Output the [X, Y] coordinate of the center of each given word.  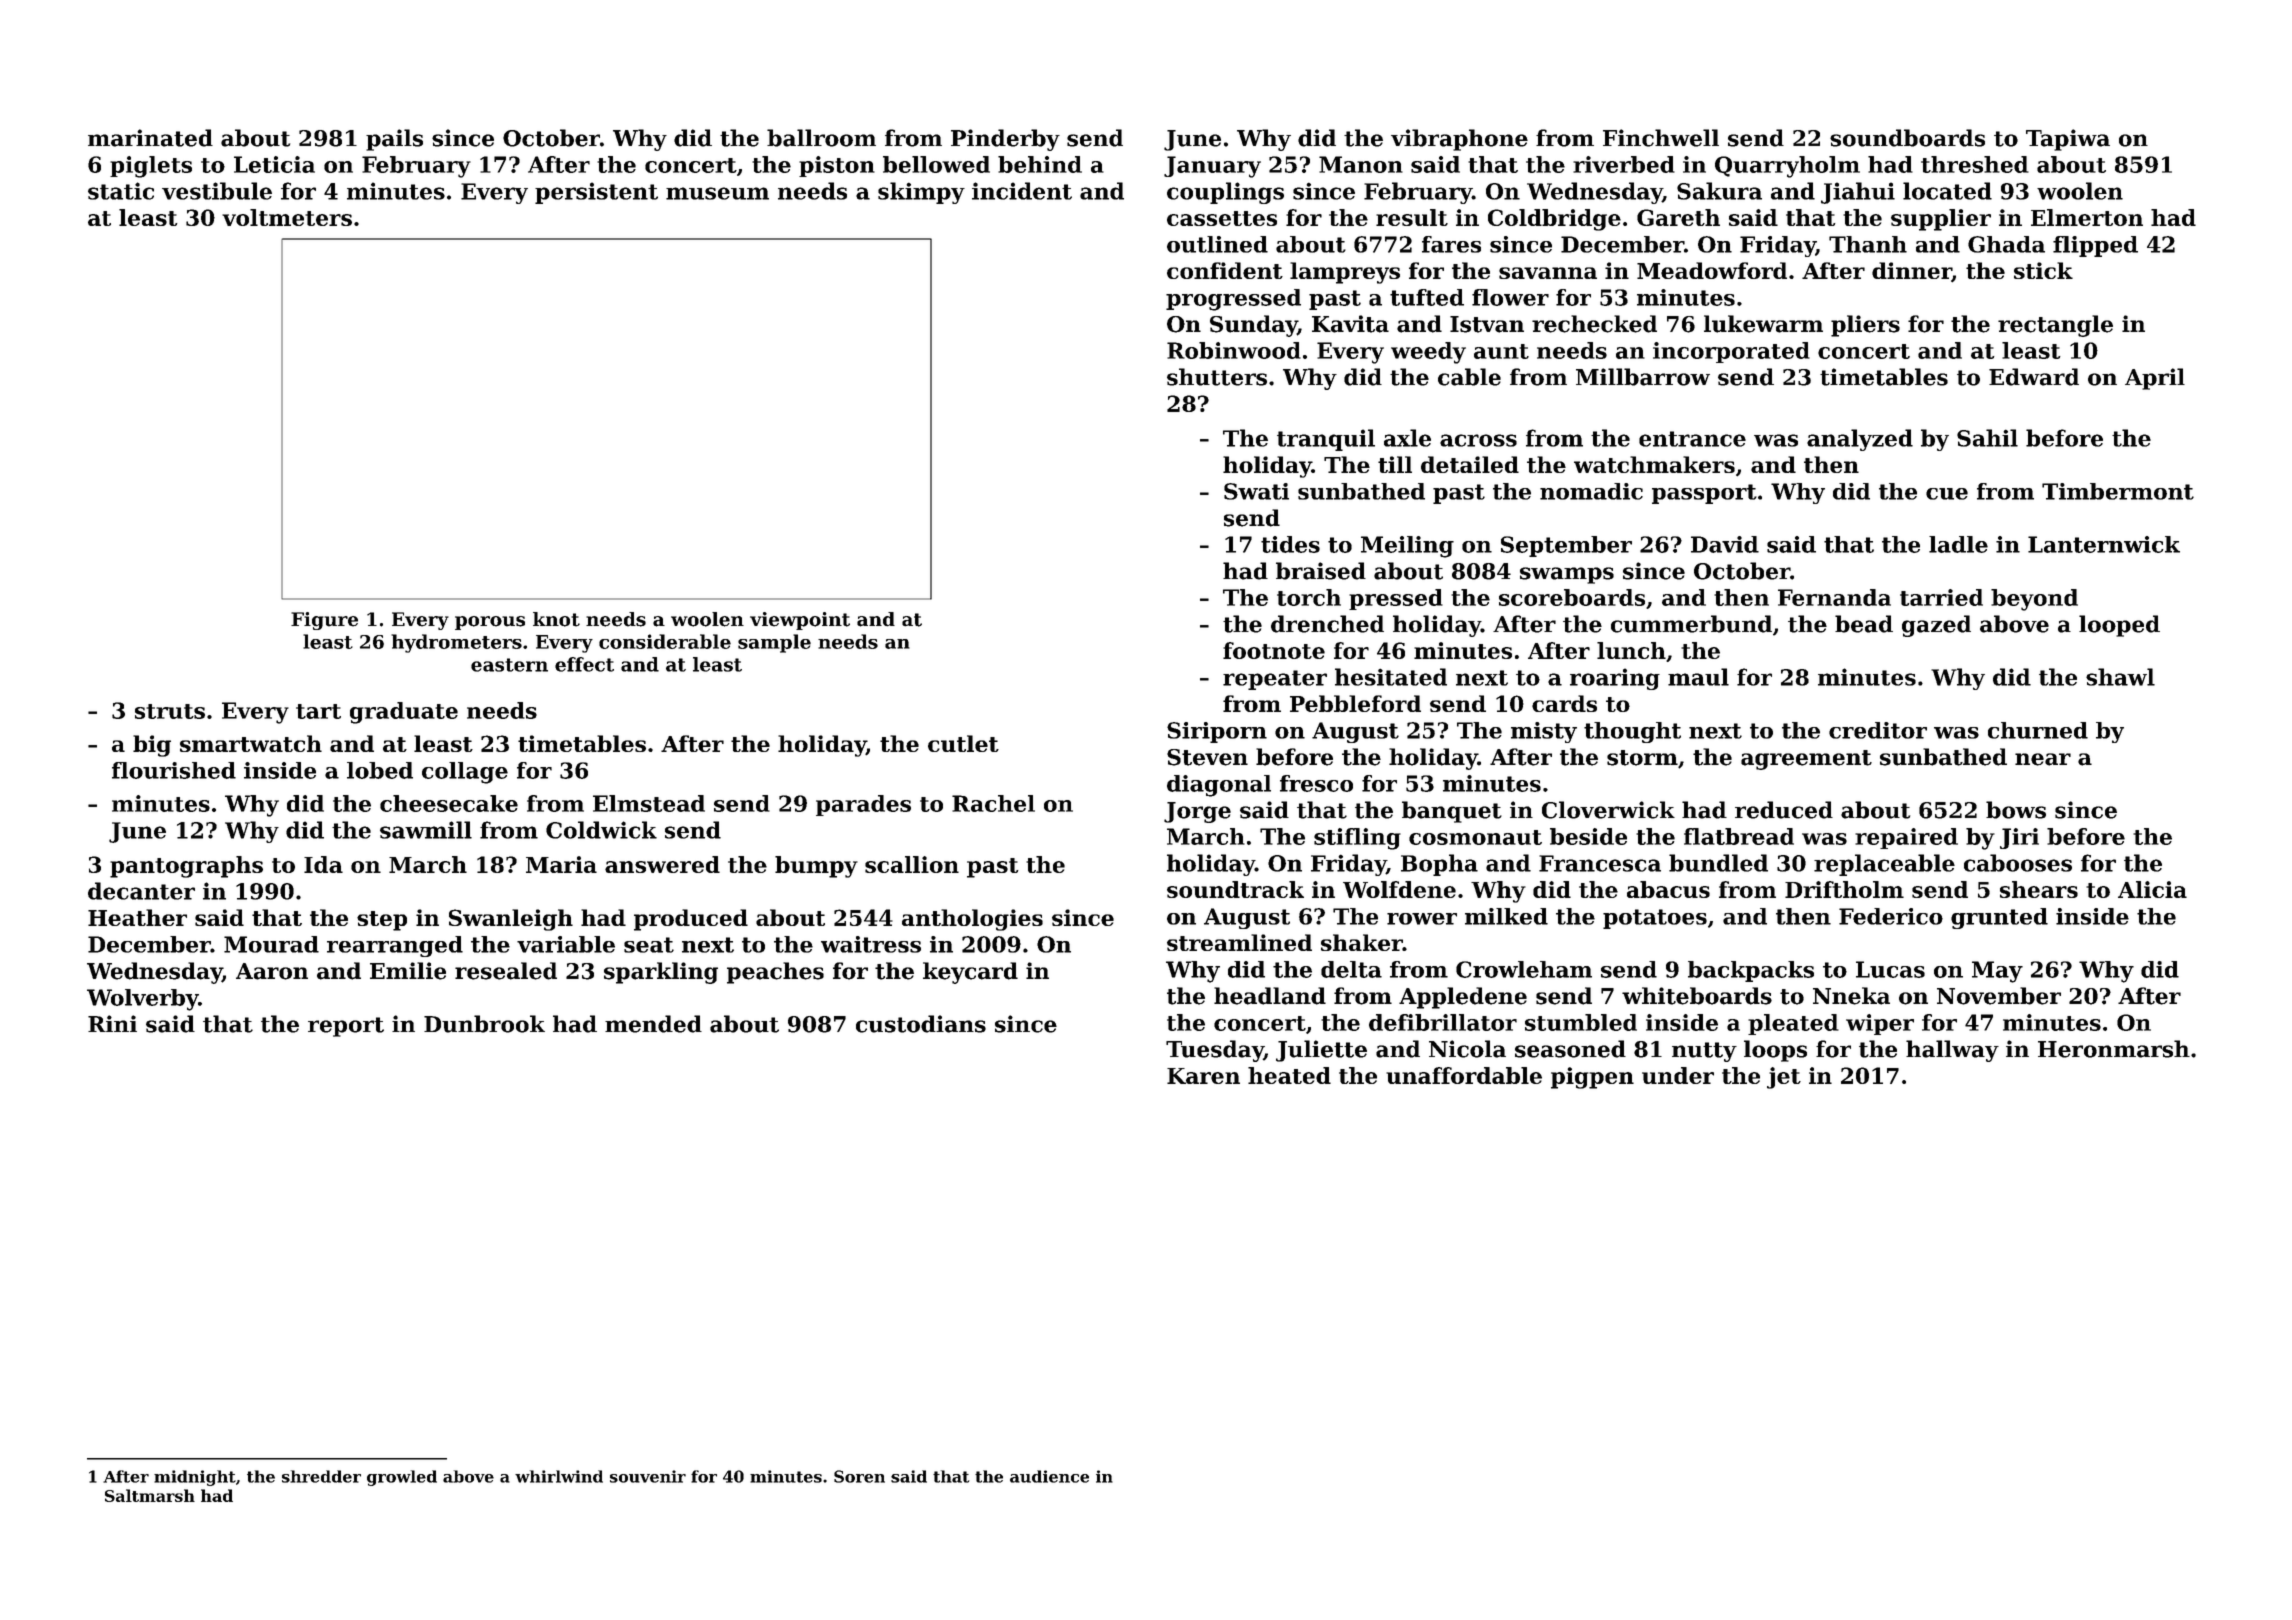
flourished [174, 770]
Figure [324, 621]
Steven [1207, 757]
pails [394, 140]
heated [1289, 1075]
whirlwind [559, 1476]
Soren [859, 1476]
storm [1642, 758]
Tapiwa [2068, 140]
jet [1784, 1078]
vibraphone [1459, 140]
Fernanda [1834, 597]
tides [1290, 544]
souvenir [648, 1476]
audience [1049, 1476]
